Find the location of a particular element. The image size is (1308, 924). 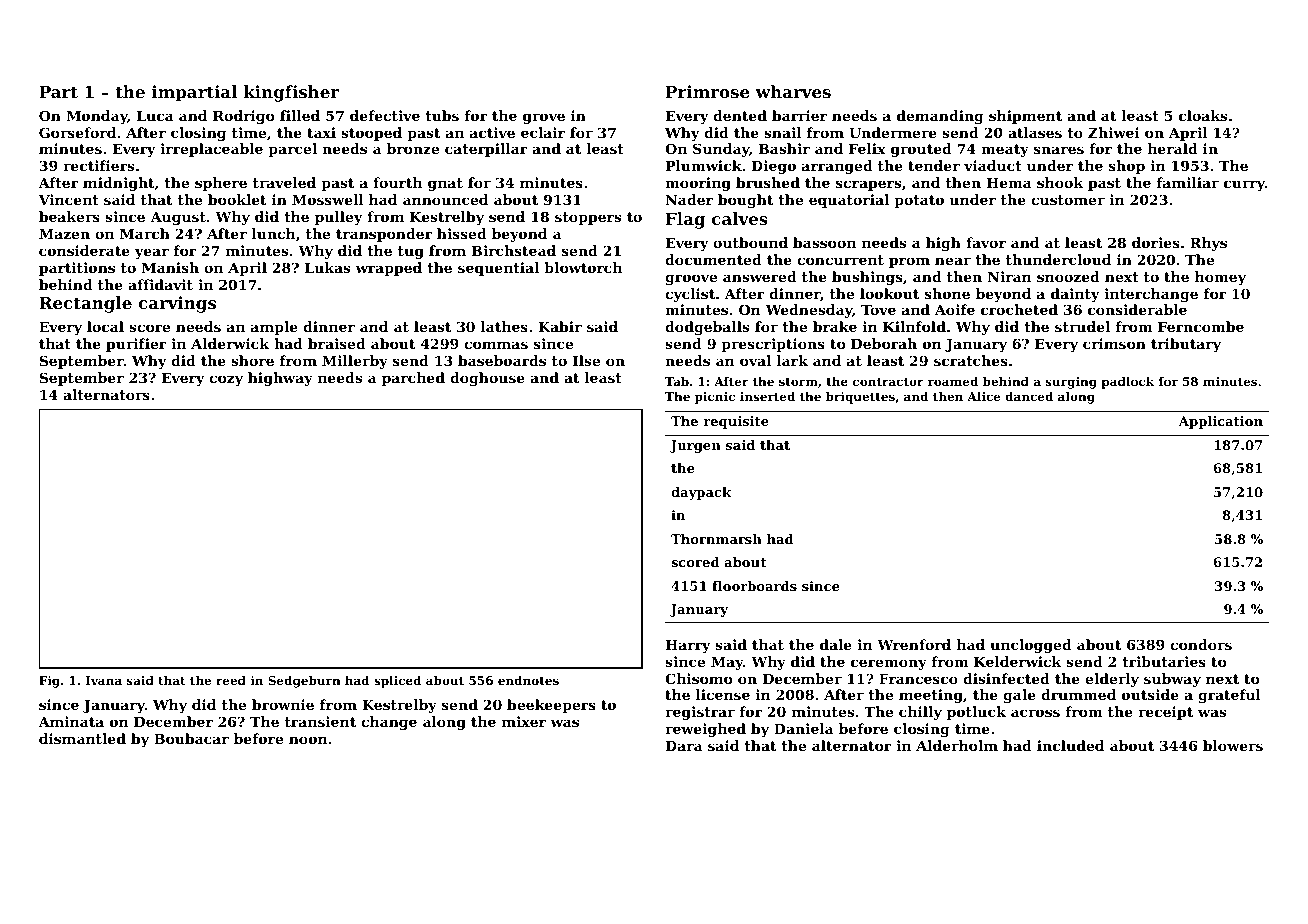

Ivana is located at coordinates (104, 680).
